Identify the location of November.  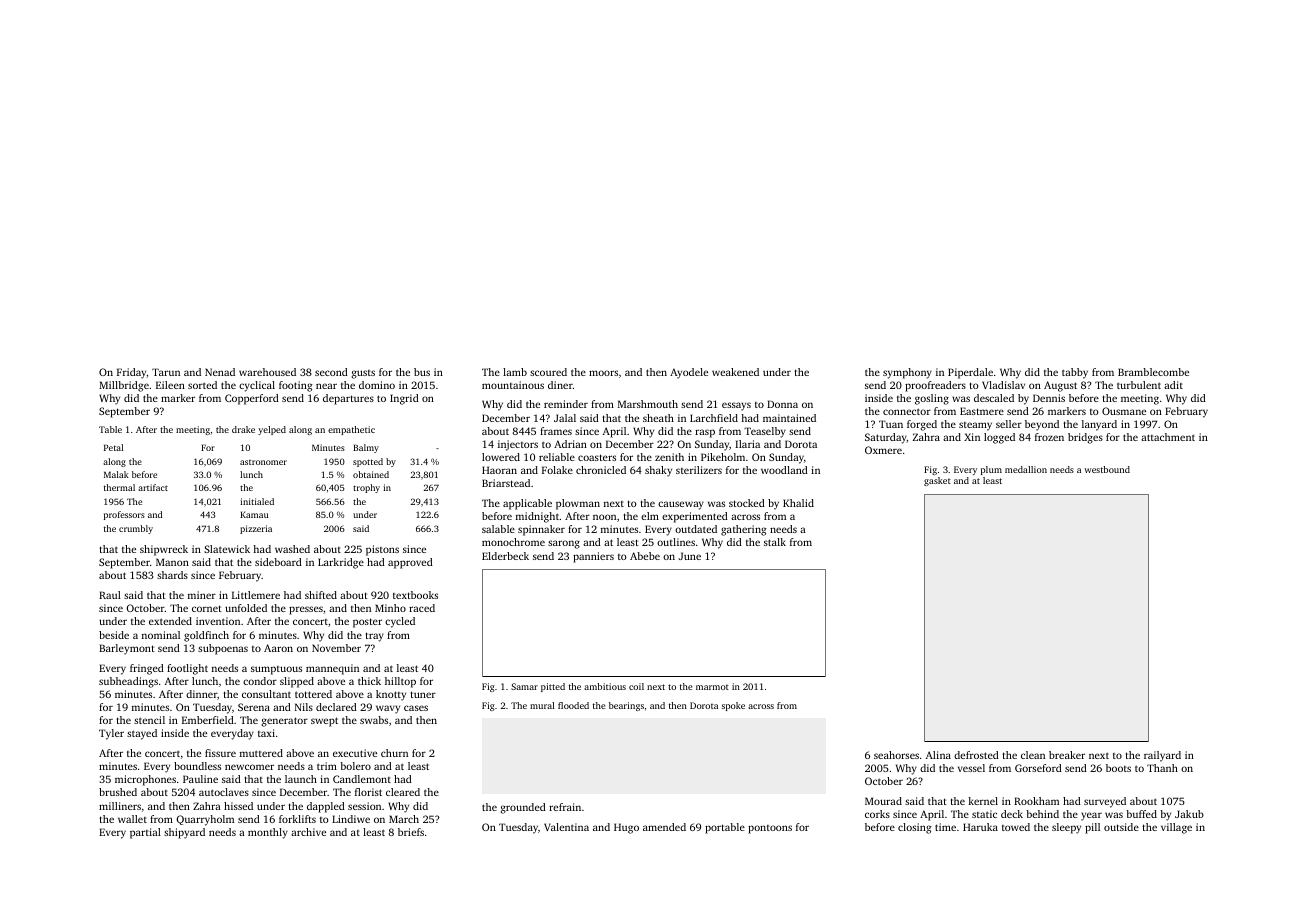
(336, 648).
